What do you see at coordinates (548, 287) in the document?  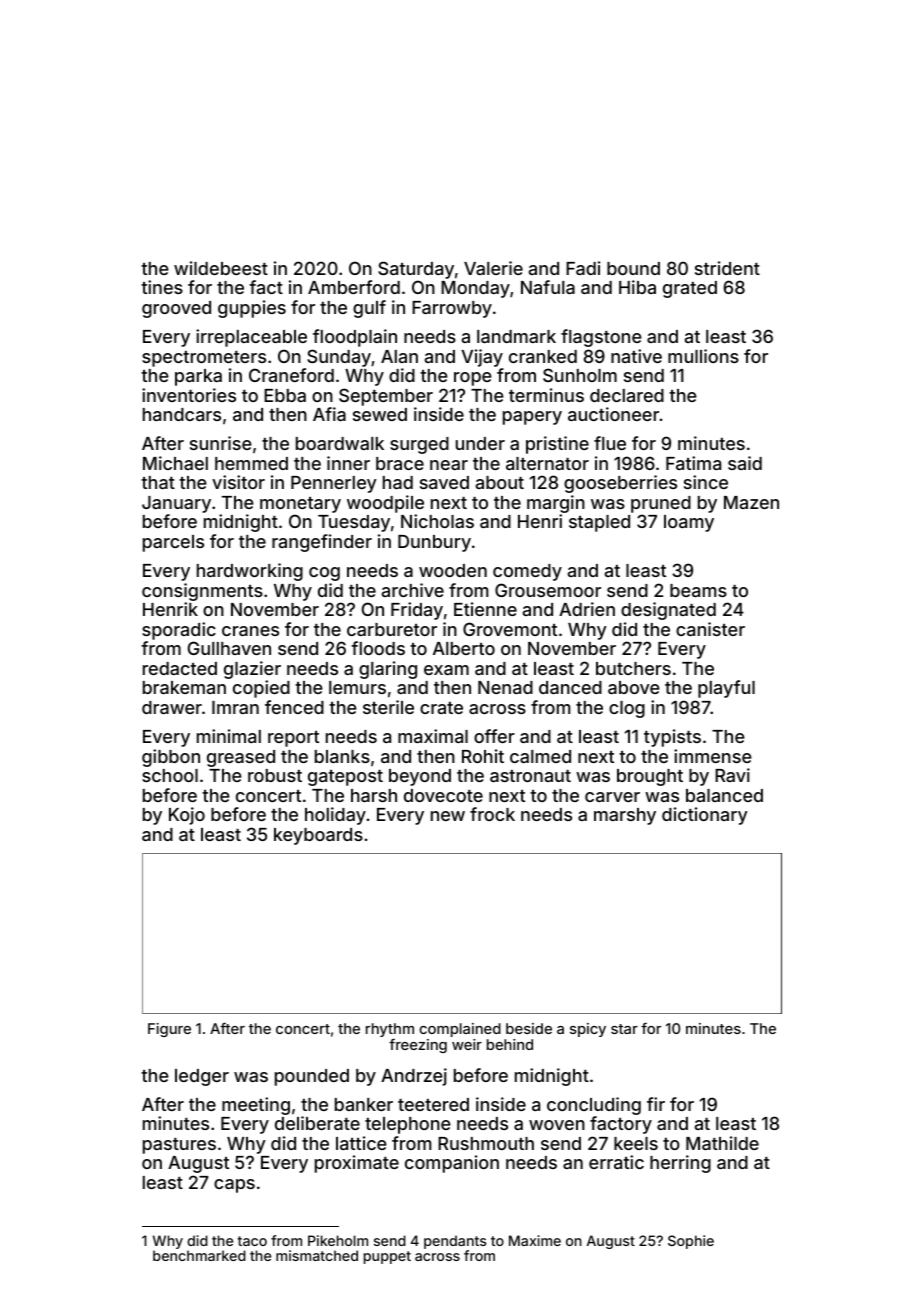 I see `Nafula` at bounding box center [548, 287].
